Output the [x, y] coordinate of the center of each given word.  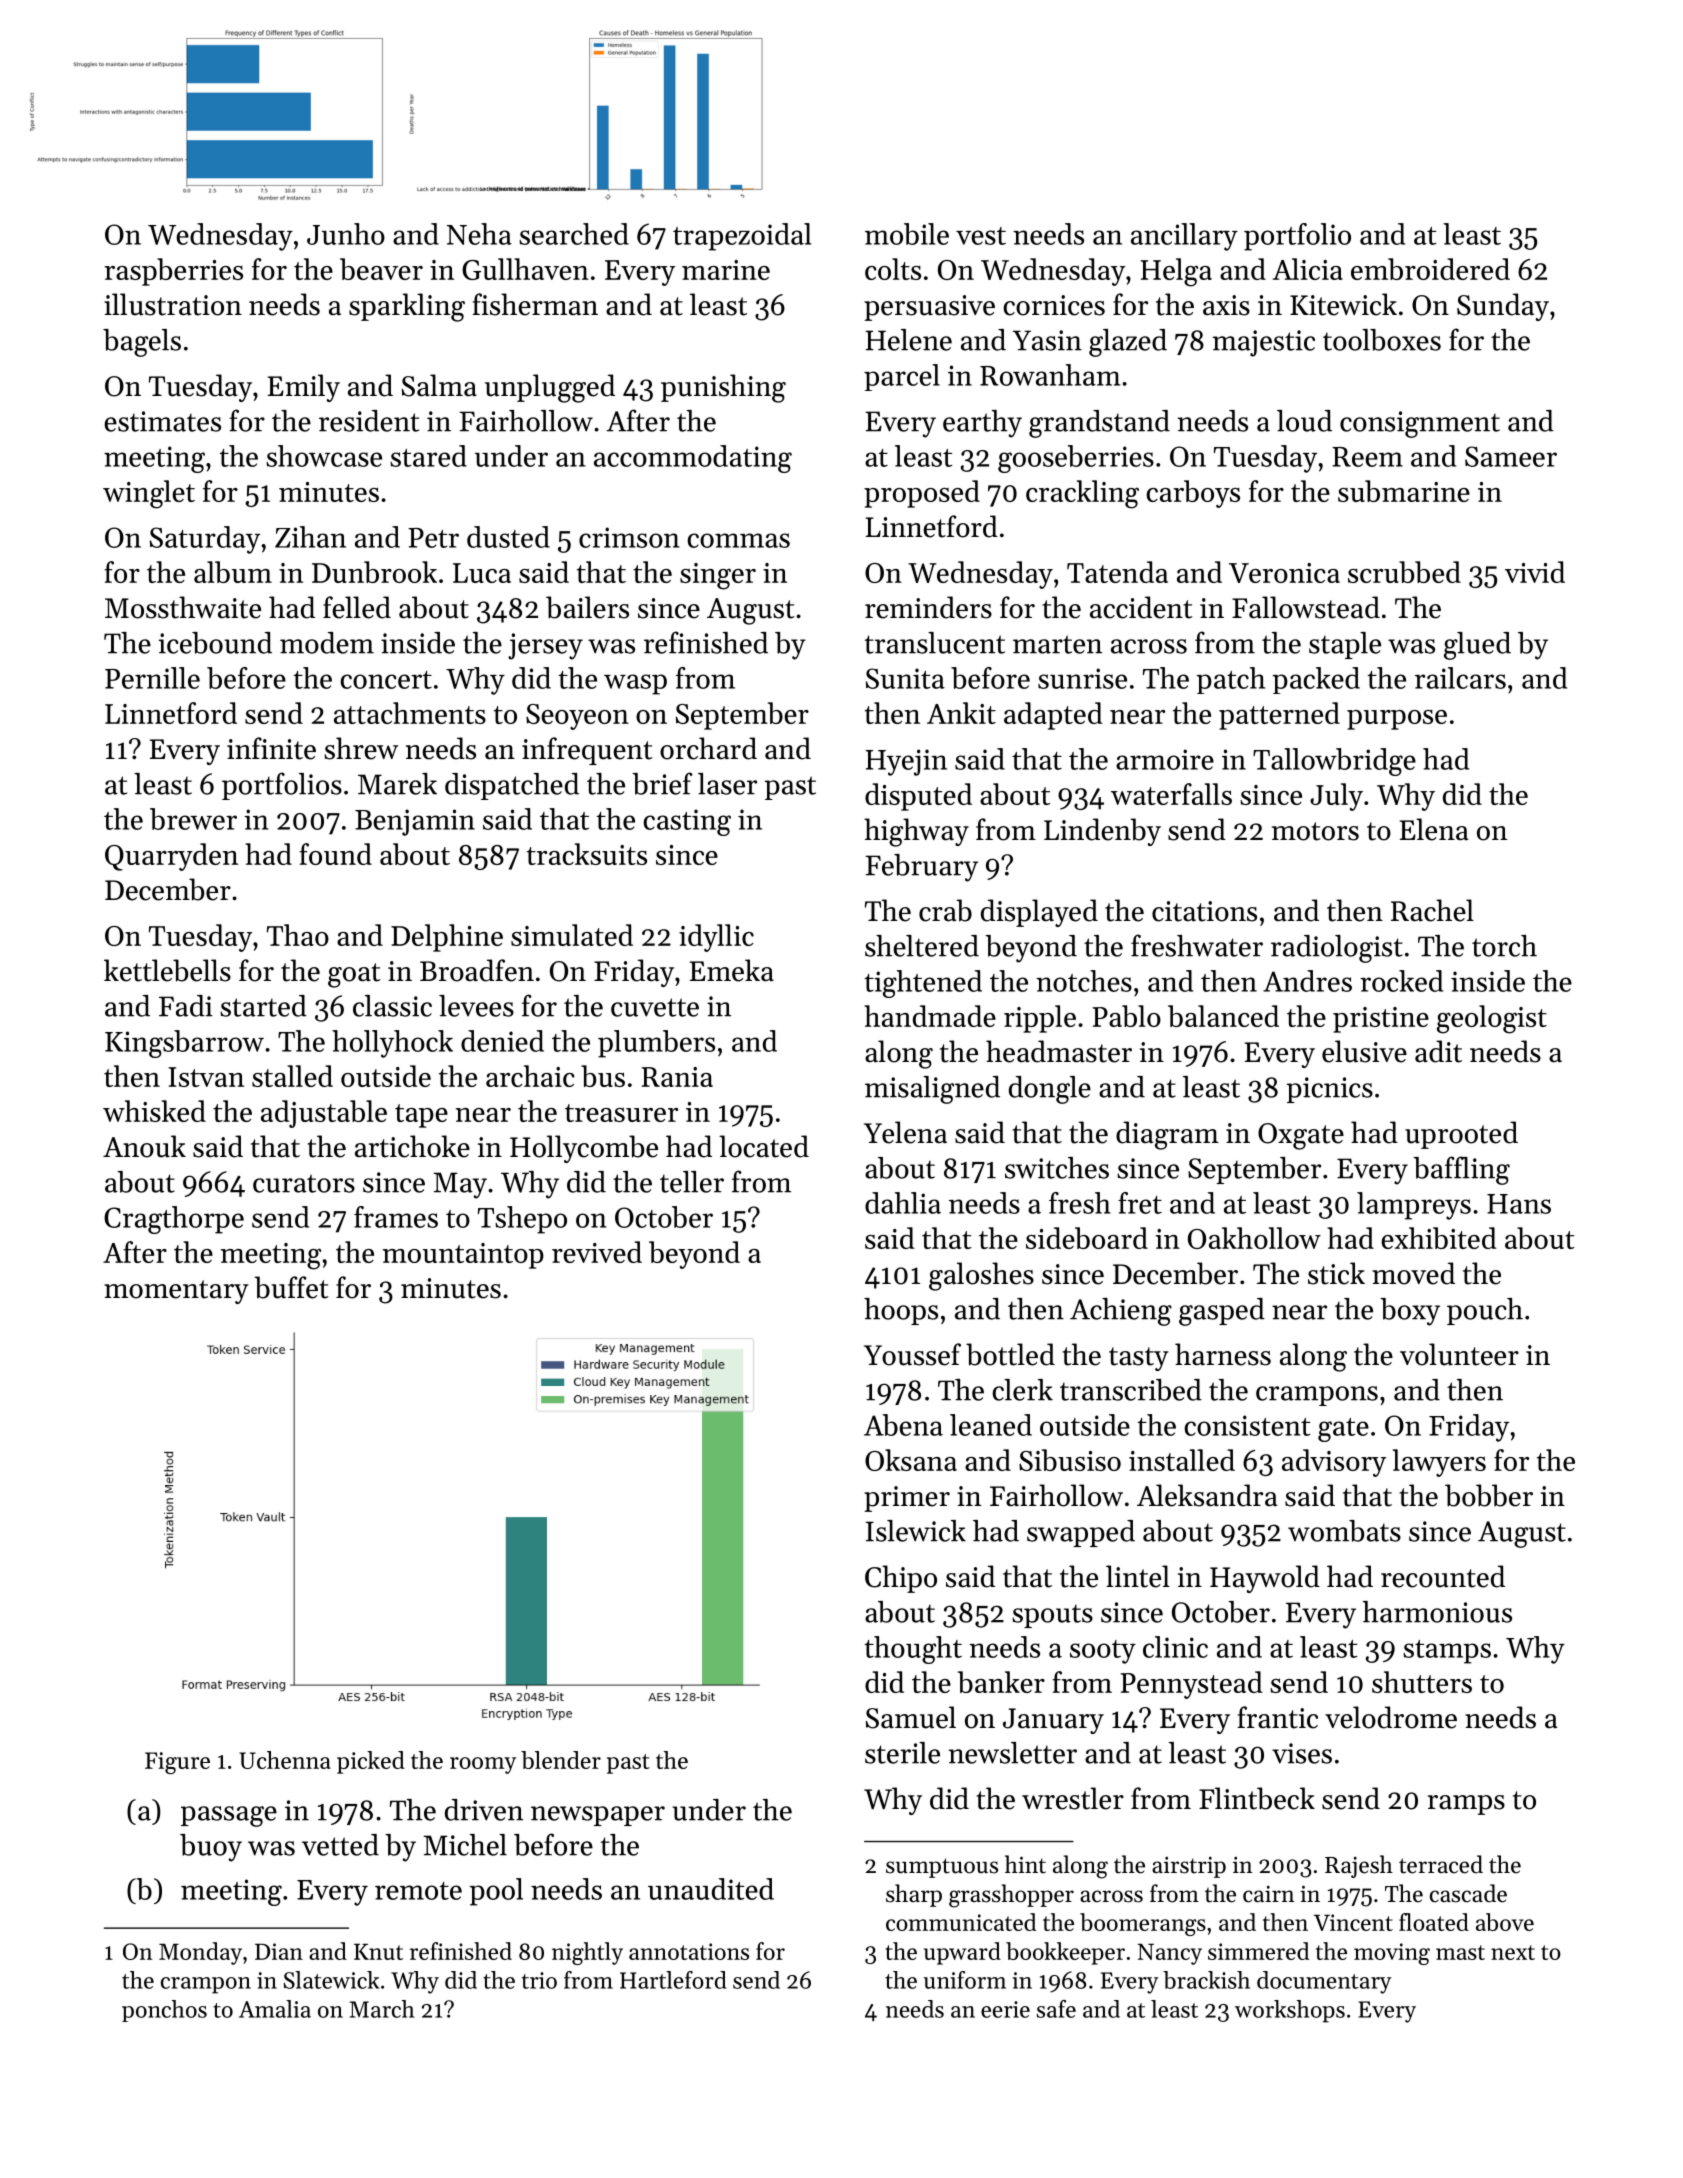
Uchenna [285, 1760]
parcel [902, 377]
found [335, 854]
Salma [439, 385]
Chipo [901, 1579]
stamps [1447, 1652]
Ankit [961, 713]
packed [1316, 680]
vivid [1535, 572]
